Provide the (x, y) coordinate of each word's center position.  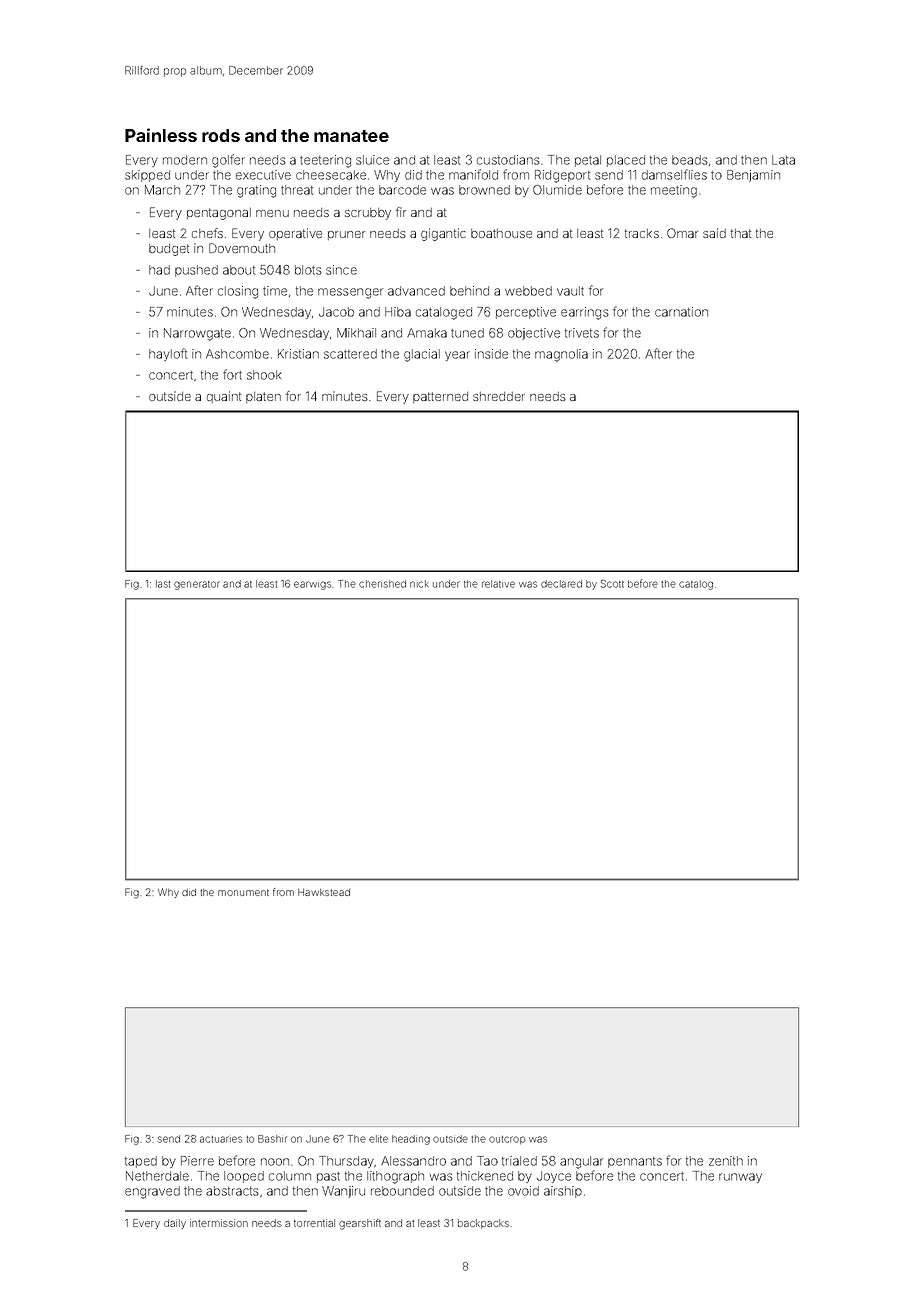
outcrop (507, 1140)
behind (469, 291)
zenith (726, 1161)
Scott (612, 583)
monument (243, 892)
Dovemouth (242, 248)
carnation (681, 312)
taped (141, 1162)
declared (561, 584)
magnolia (561, 355)
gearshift (360, 1224)
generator (197, 585)
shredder (499, 396)
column (290, 1176)
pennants (635, 1162)
